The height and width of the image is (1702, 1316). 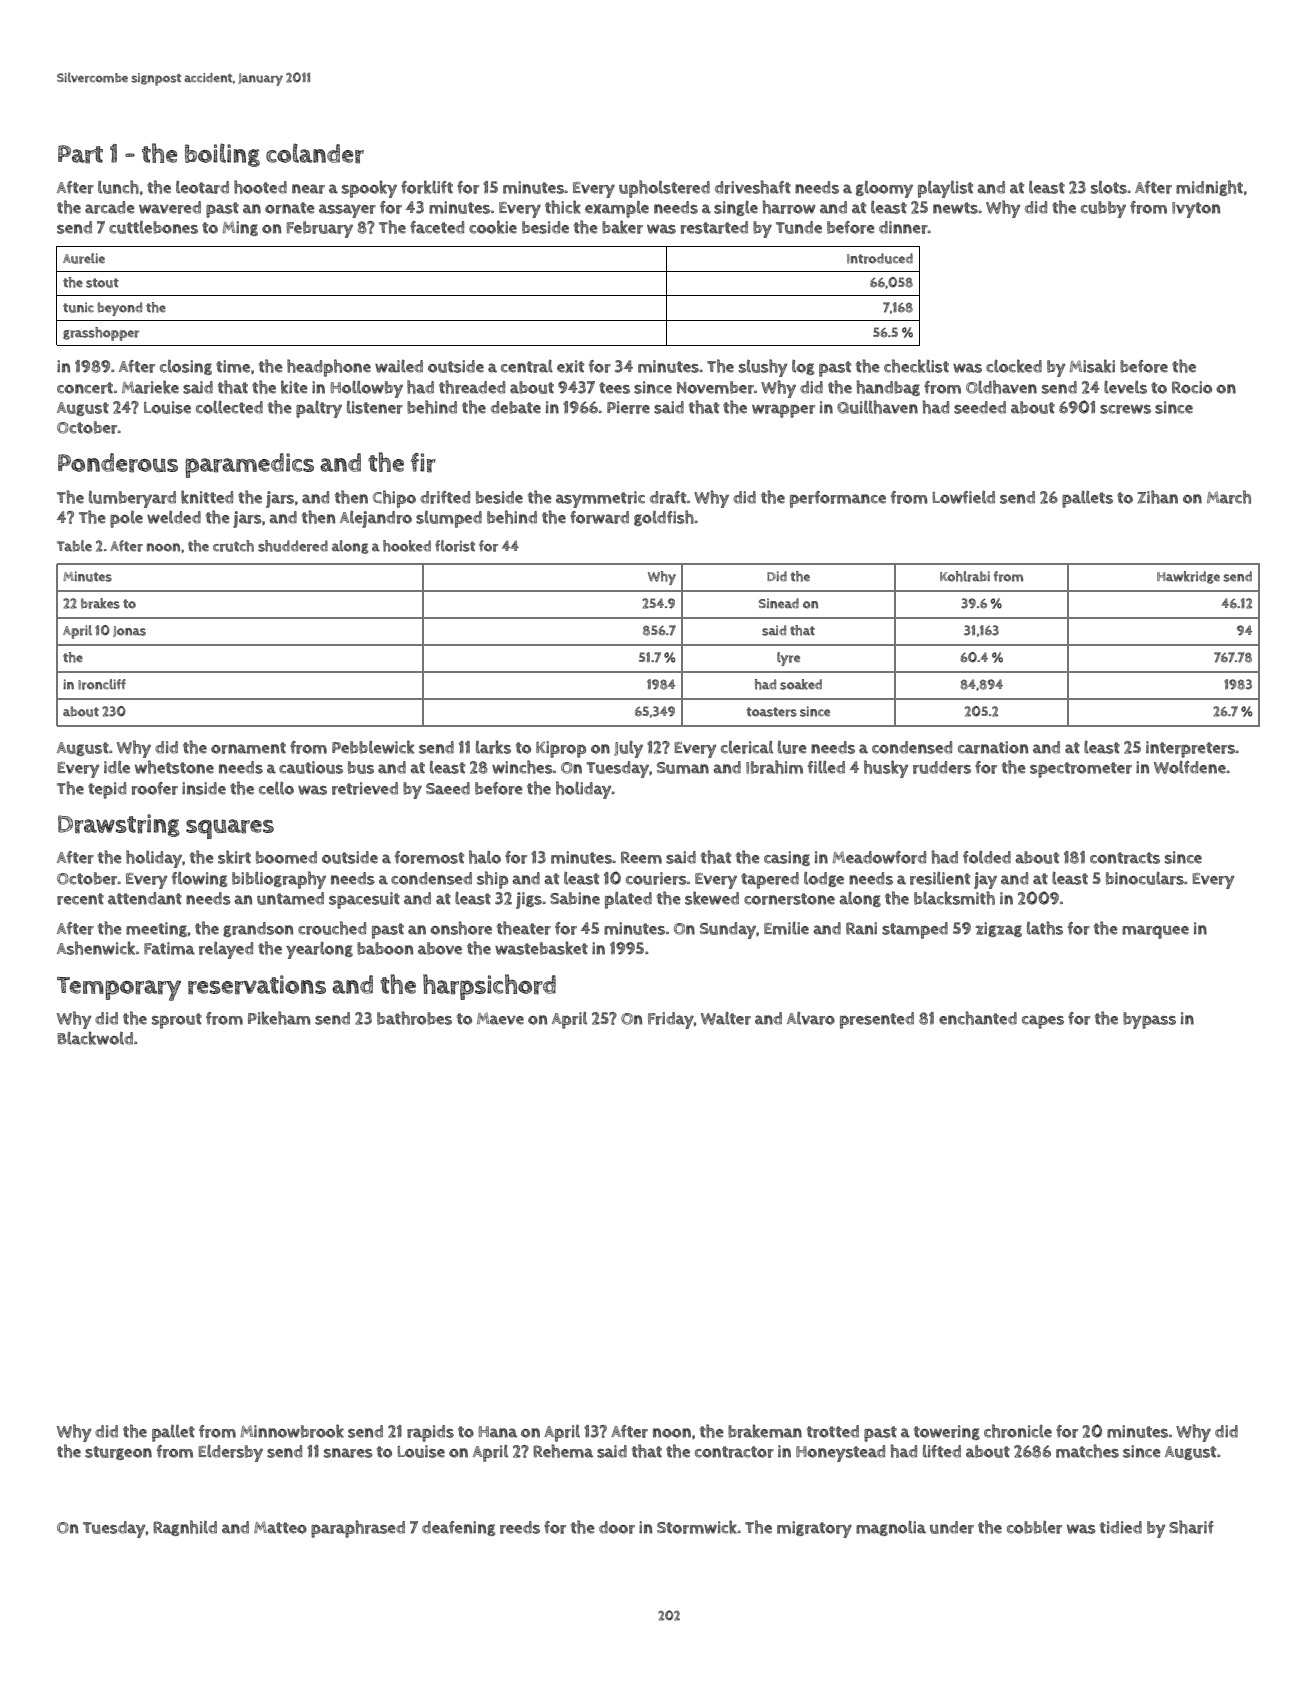 I want to click on lodge, so click(x=824, y=879).
